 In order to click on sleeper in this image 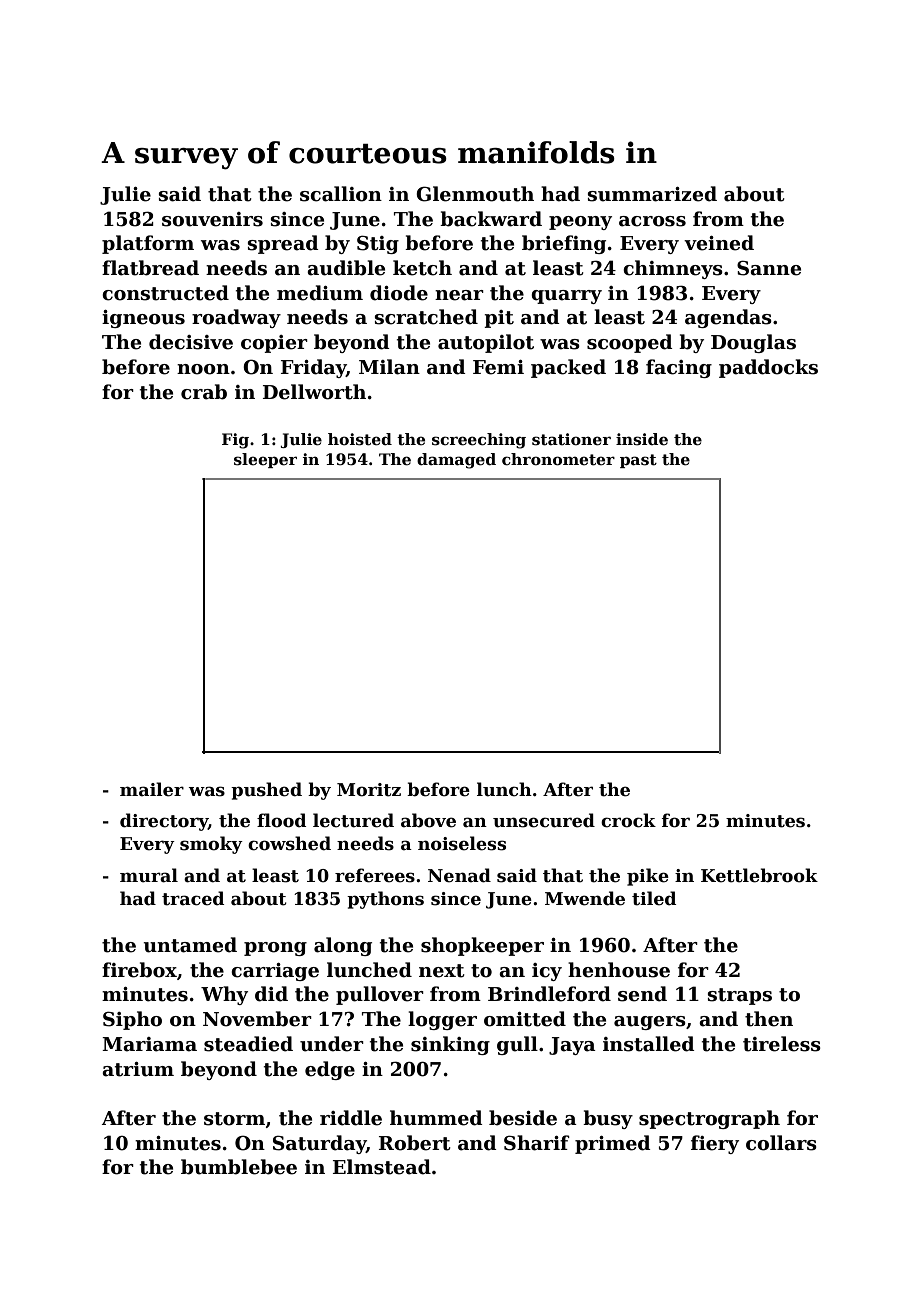, I will do `click(265, 460)`.
